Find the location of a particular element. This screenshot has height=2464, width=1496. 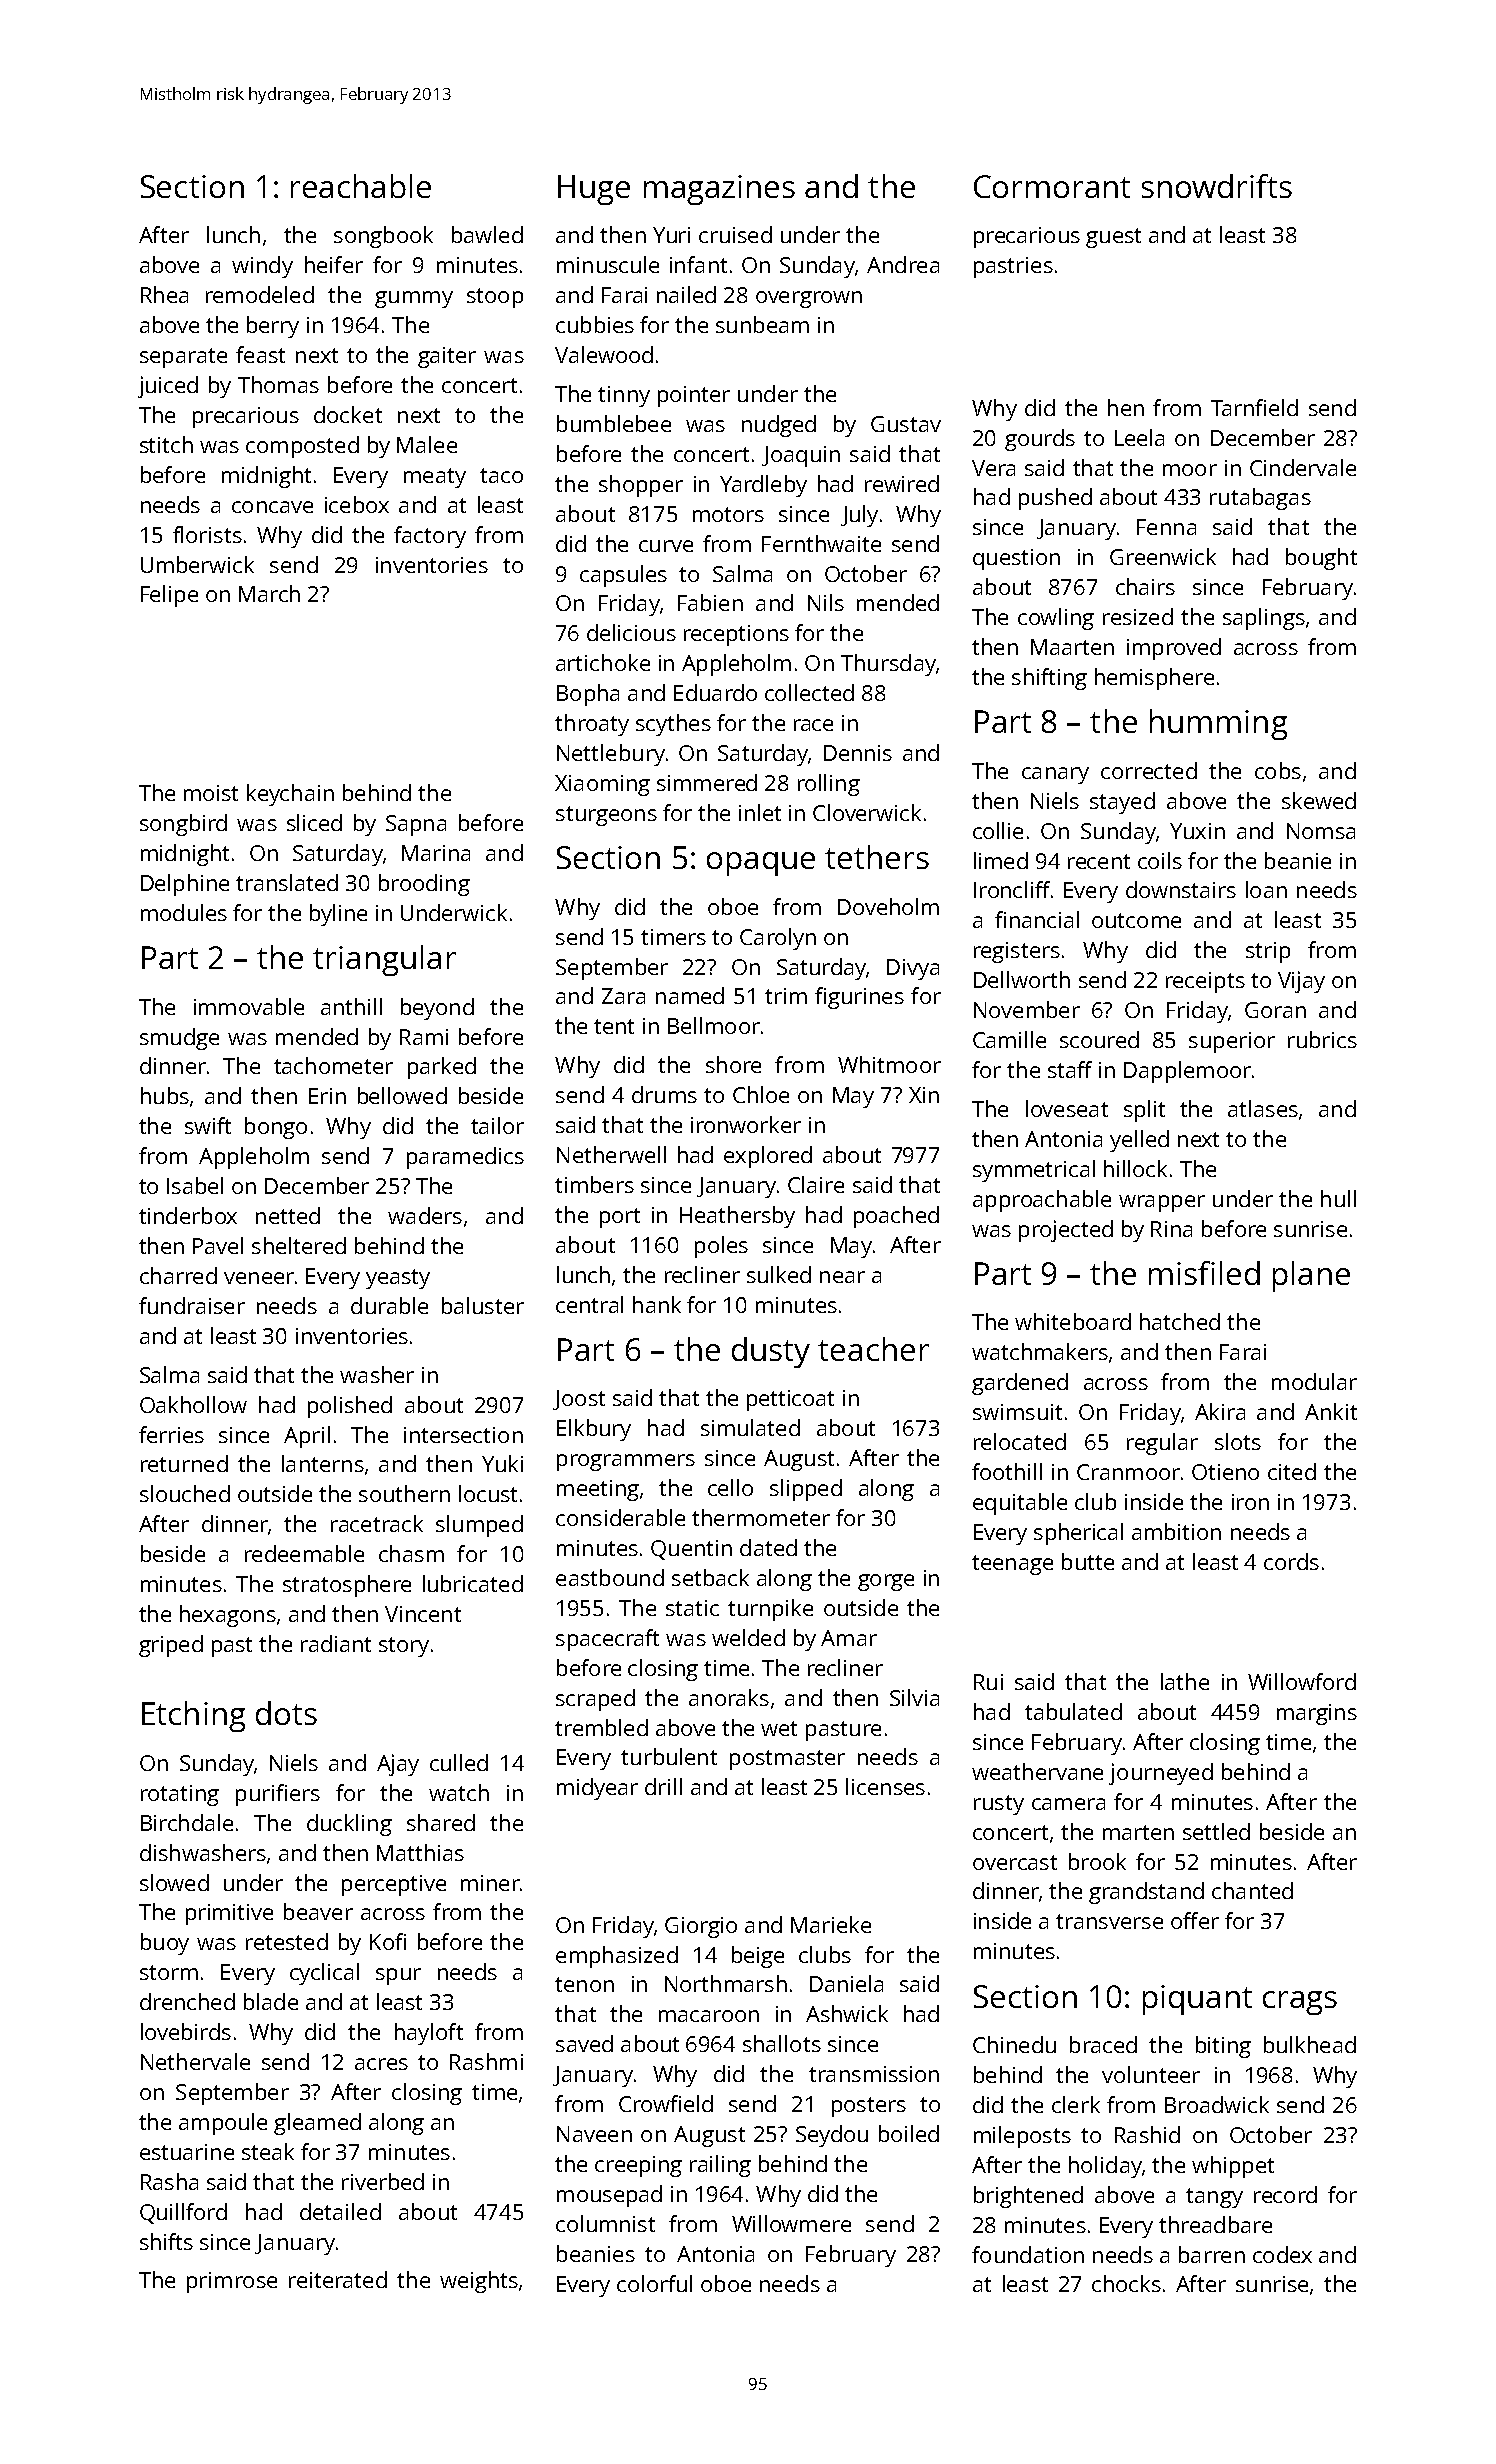

tabulated is located at coordinates (1073, 1711).
